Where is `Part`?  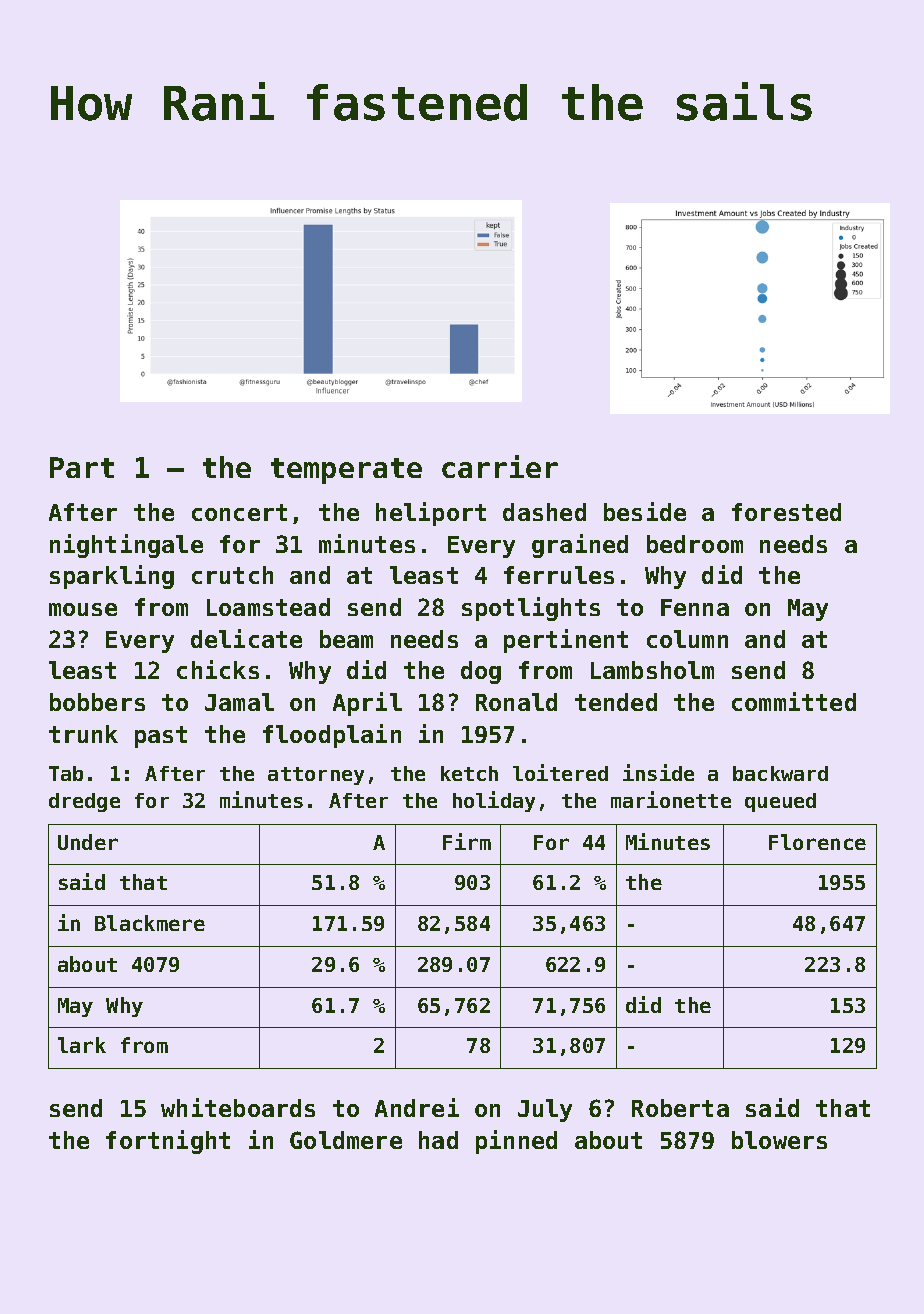
Part is located at coordinates (82, 467).
